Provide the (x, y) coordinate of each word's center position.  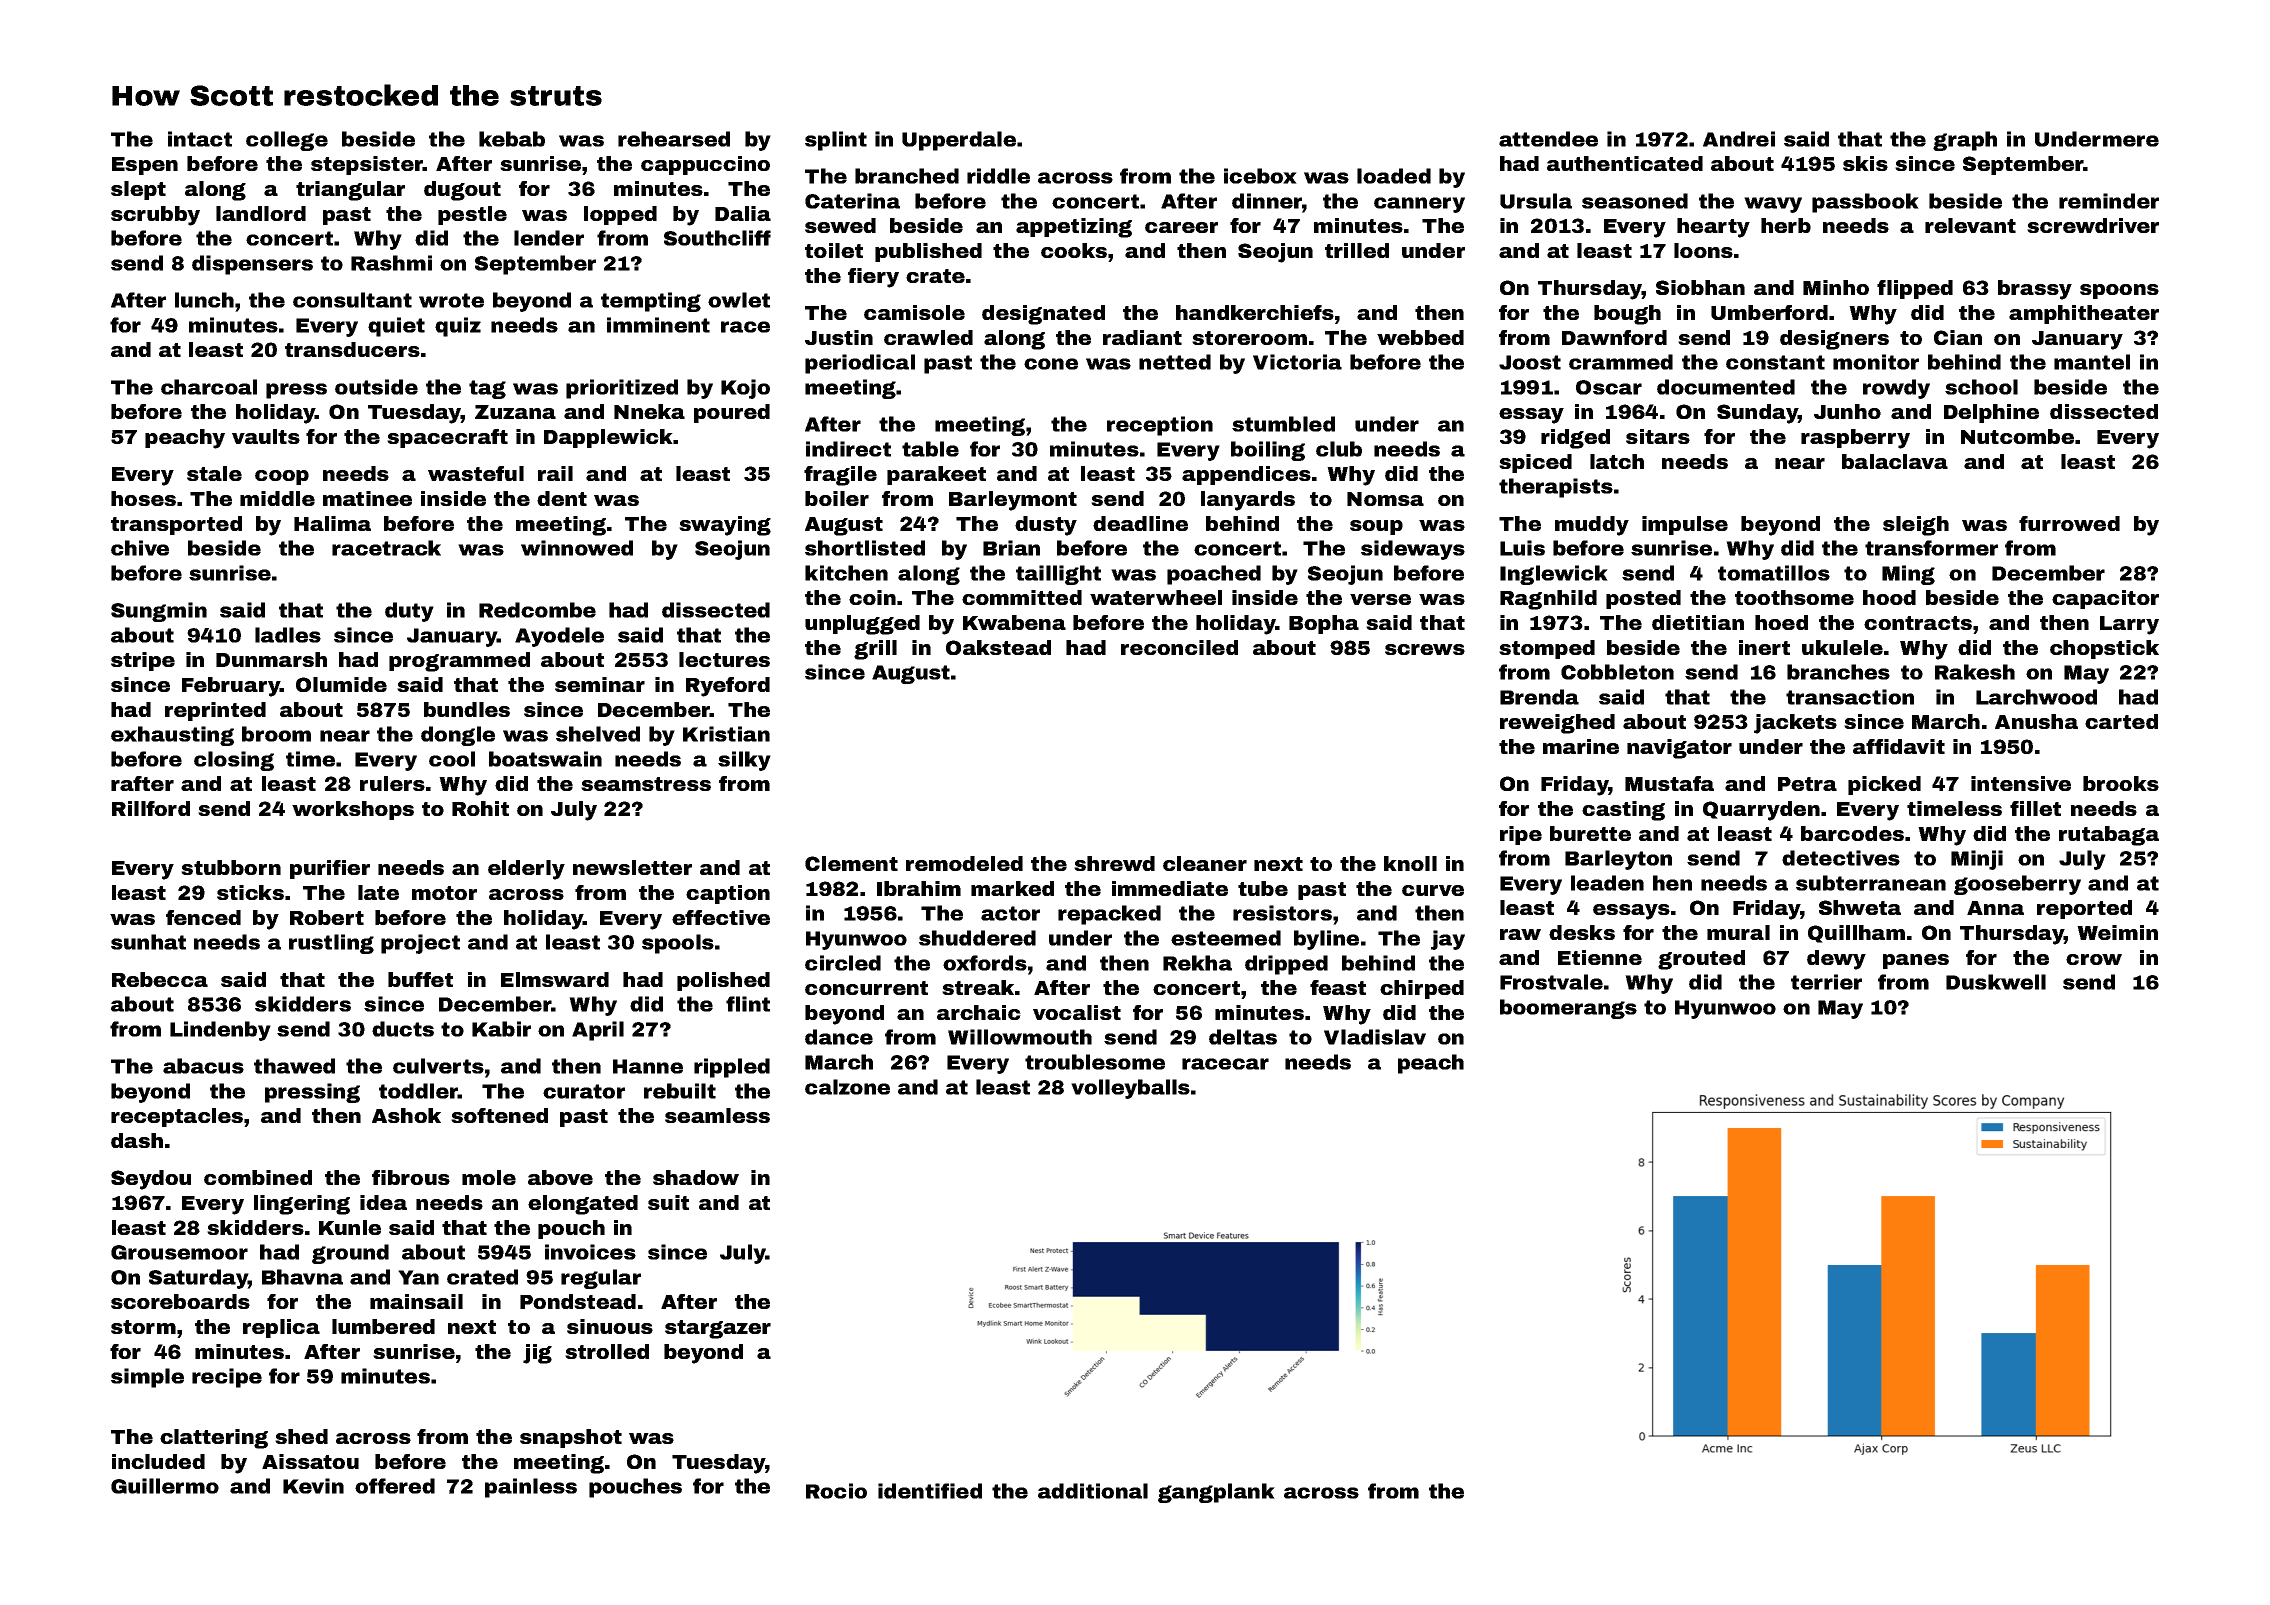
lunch (204, 300)
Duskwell (1996, 982)
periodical (860, 364)
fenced (203, 917)
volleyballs (1130, 1089)
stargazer (718, 1329)
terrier (1826, 982)
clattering (214, 1439)
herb (1786, 225)
